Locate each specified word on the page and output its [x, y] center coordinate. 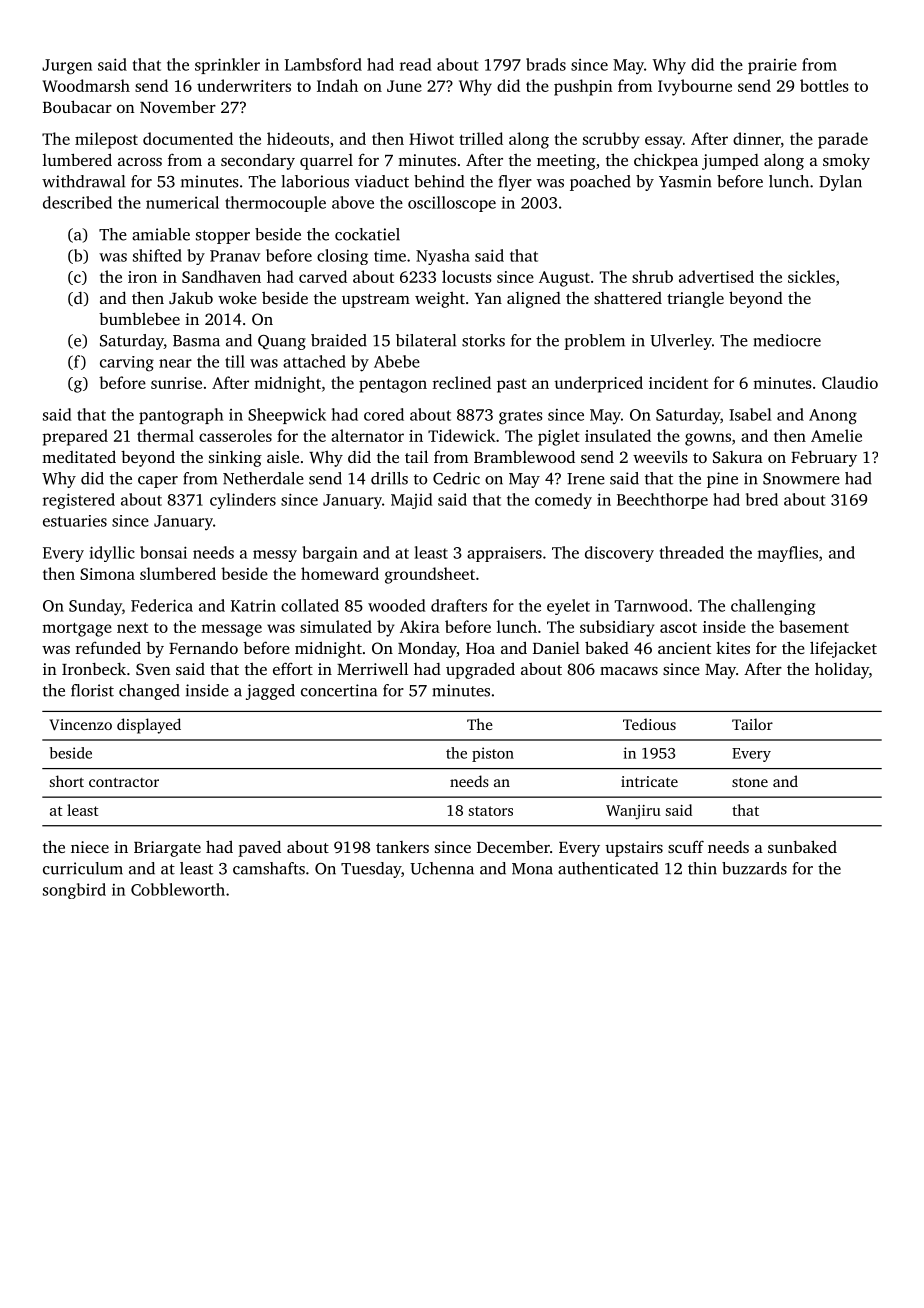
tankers [402, 847]
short [67, 781]
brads [546, 64]
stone [750, 782]
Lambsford [323, 64]
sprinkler [227, 66]
